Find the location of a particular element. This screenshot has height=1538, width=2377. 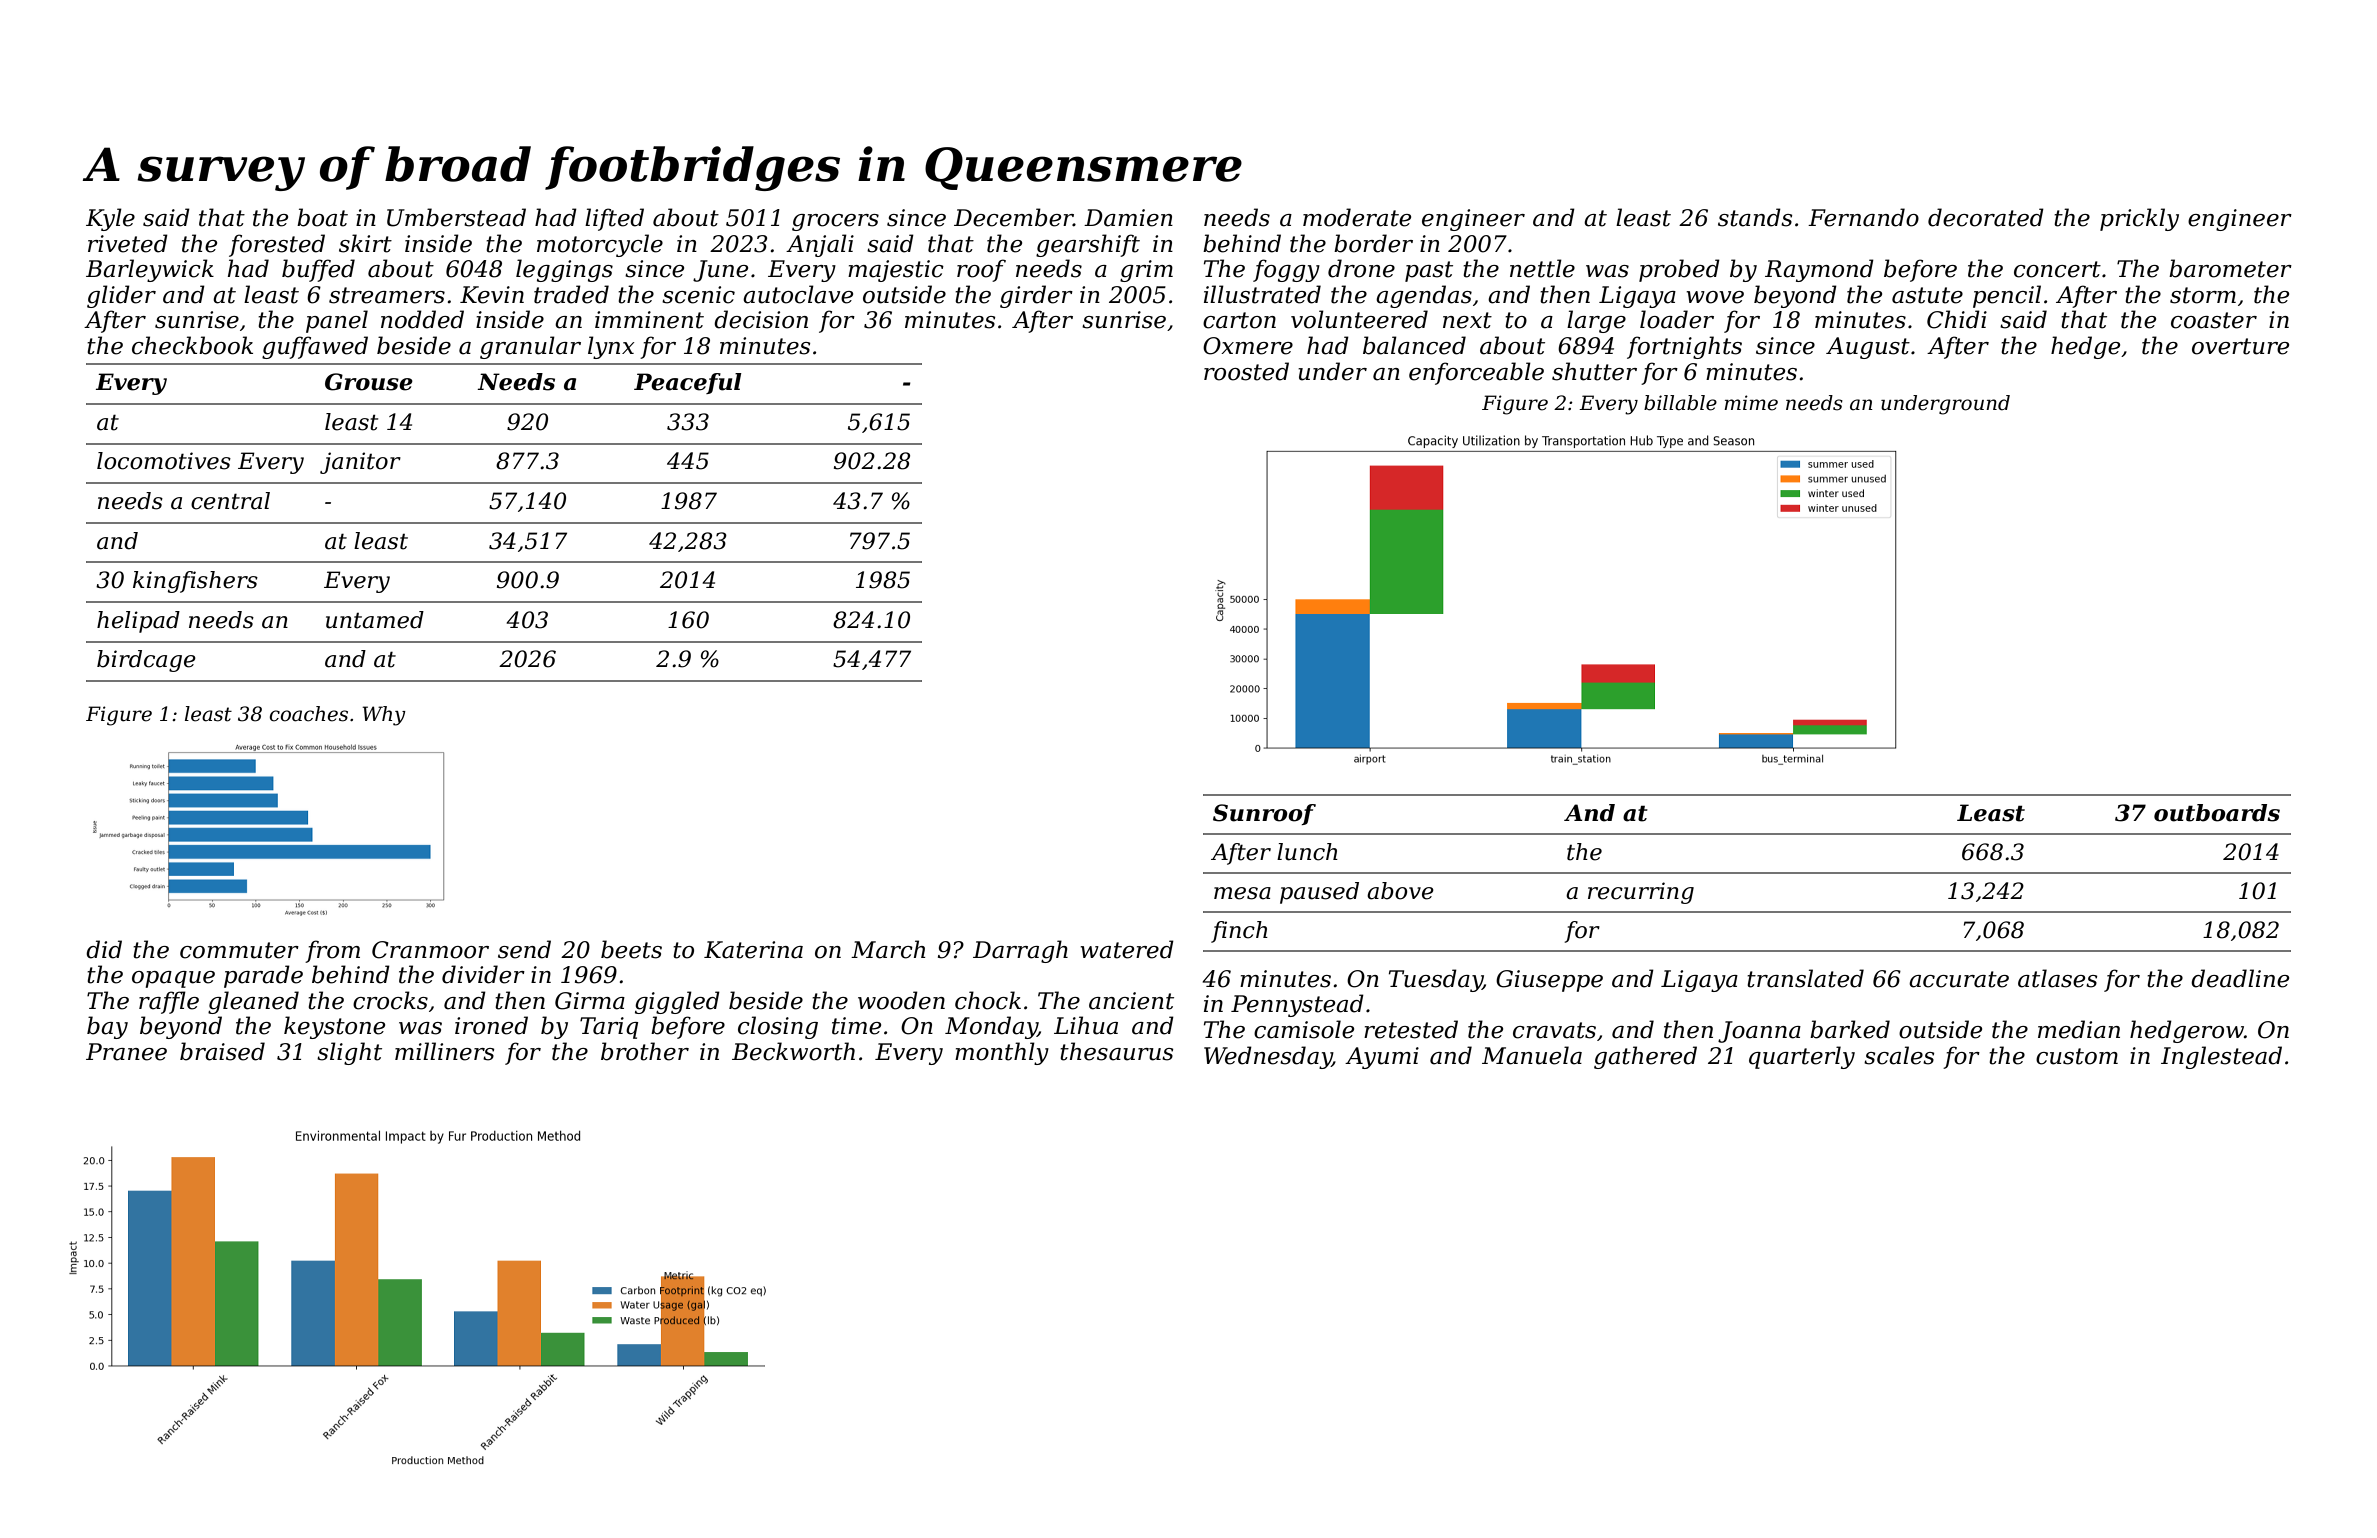

did is located at coordinates (104, 949).
